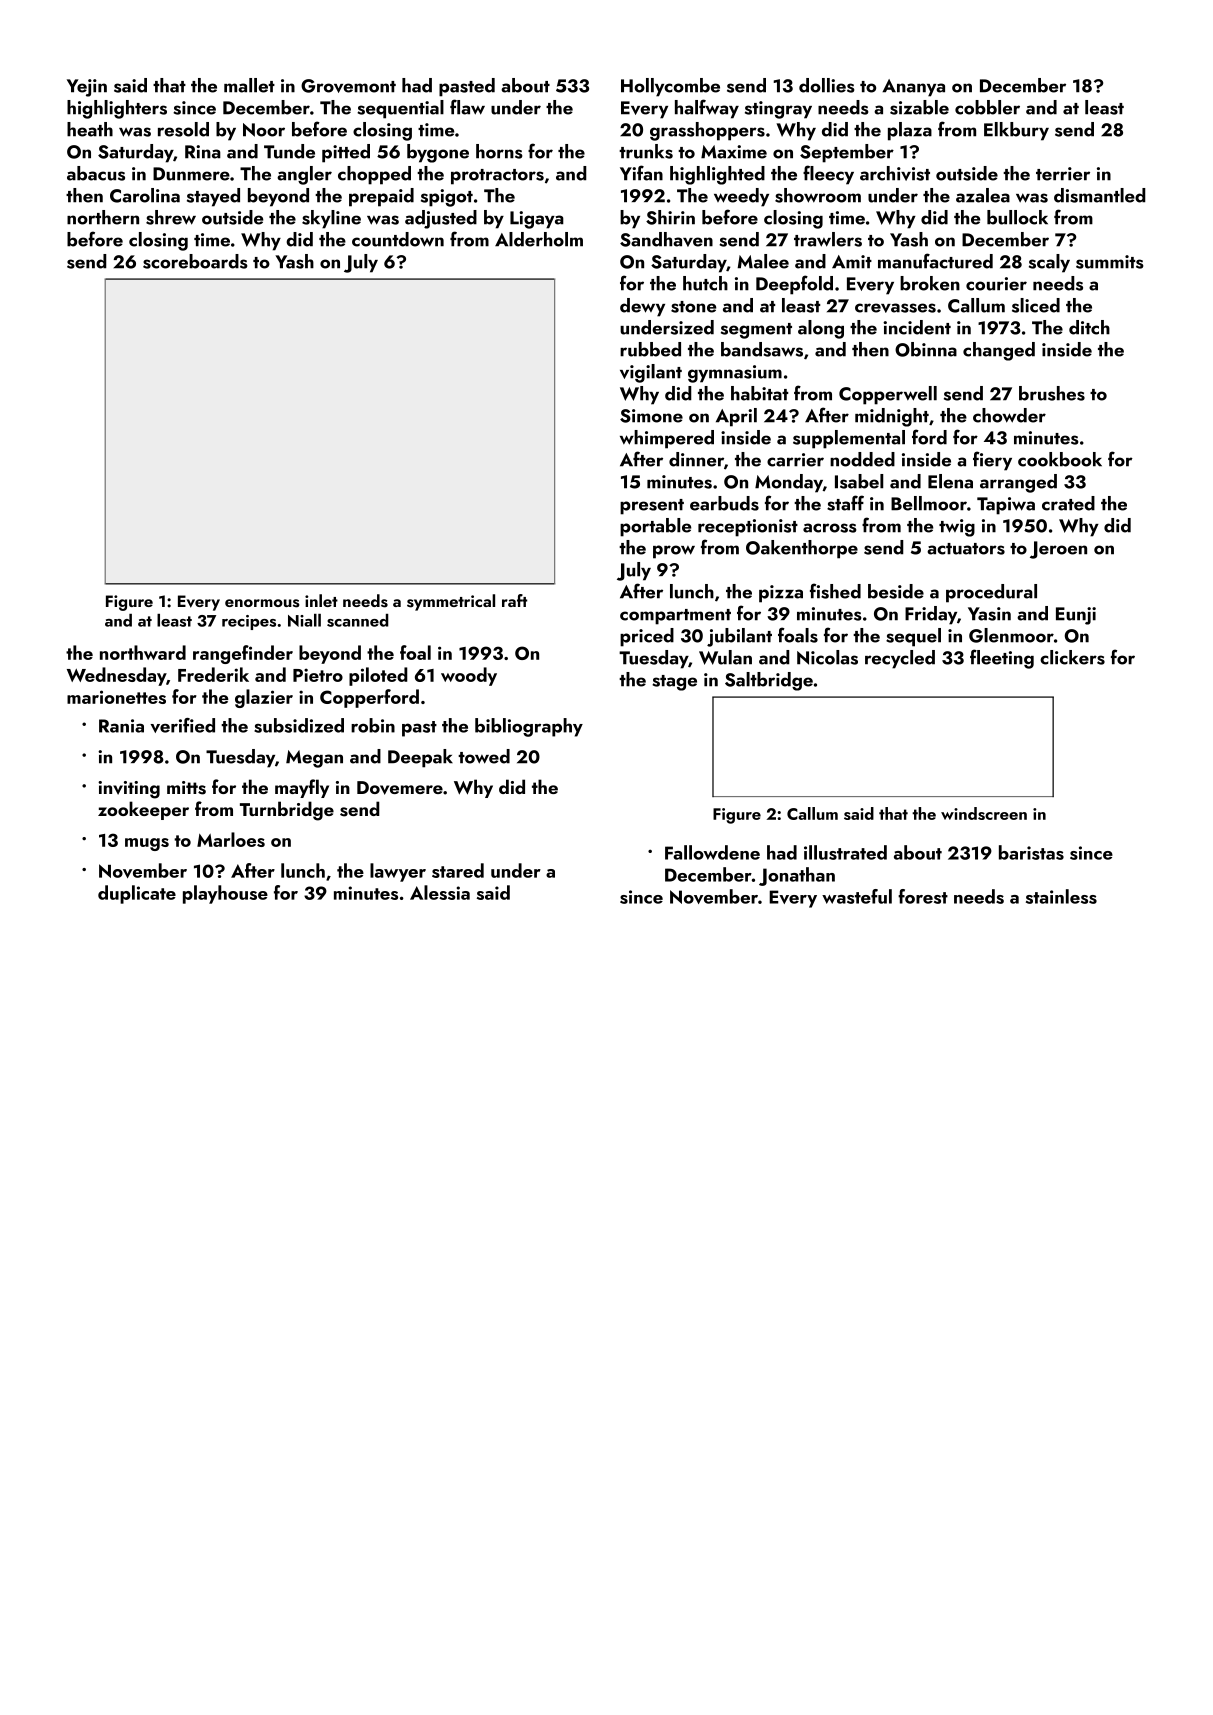 Image resolution: width=1213 pixels, height=1715 pixels. I want to click on scanned, so click(358, 620).
